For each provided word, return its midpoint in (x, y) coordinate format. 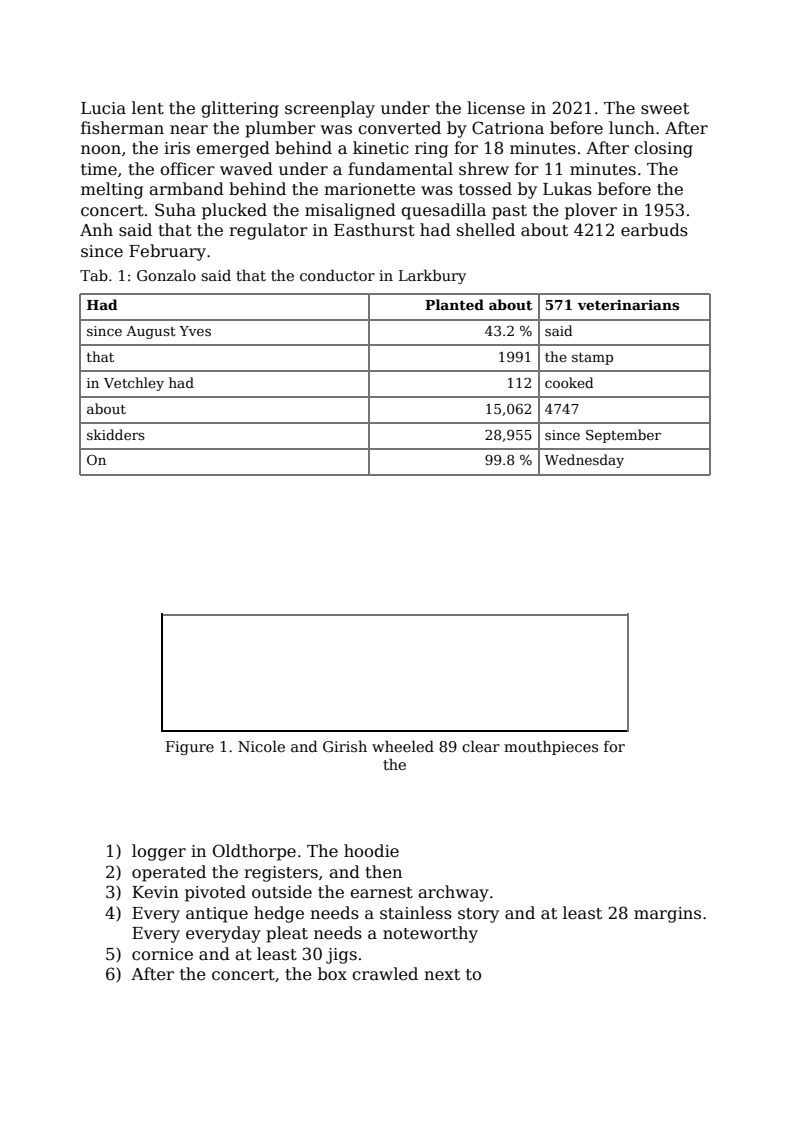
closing (663, 149)
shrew (484, 169)
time (99, 169)
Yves (195, 331)
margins (667, 915)
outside (282, 892)
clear (481, 746)
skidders (116, 434)
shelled (486, 230)
